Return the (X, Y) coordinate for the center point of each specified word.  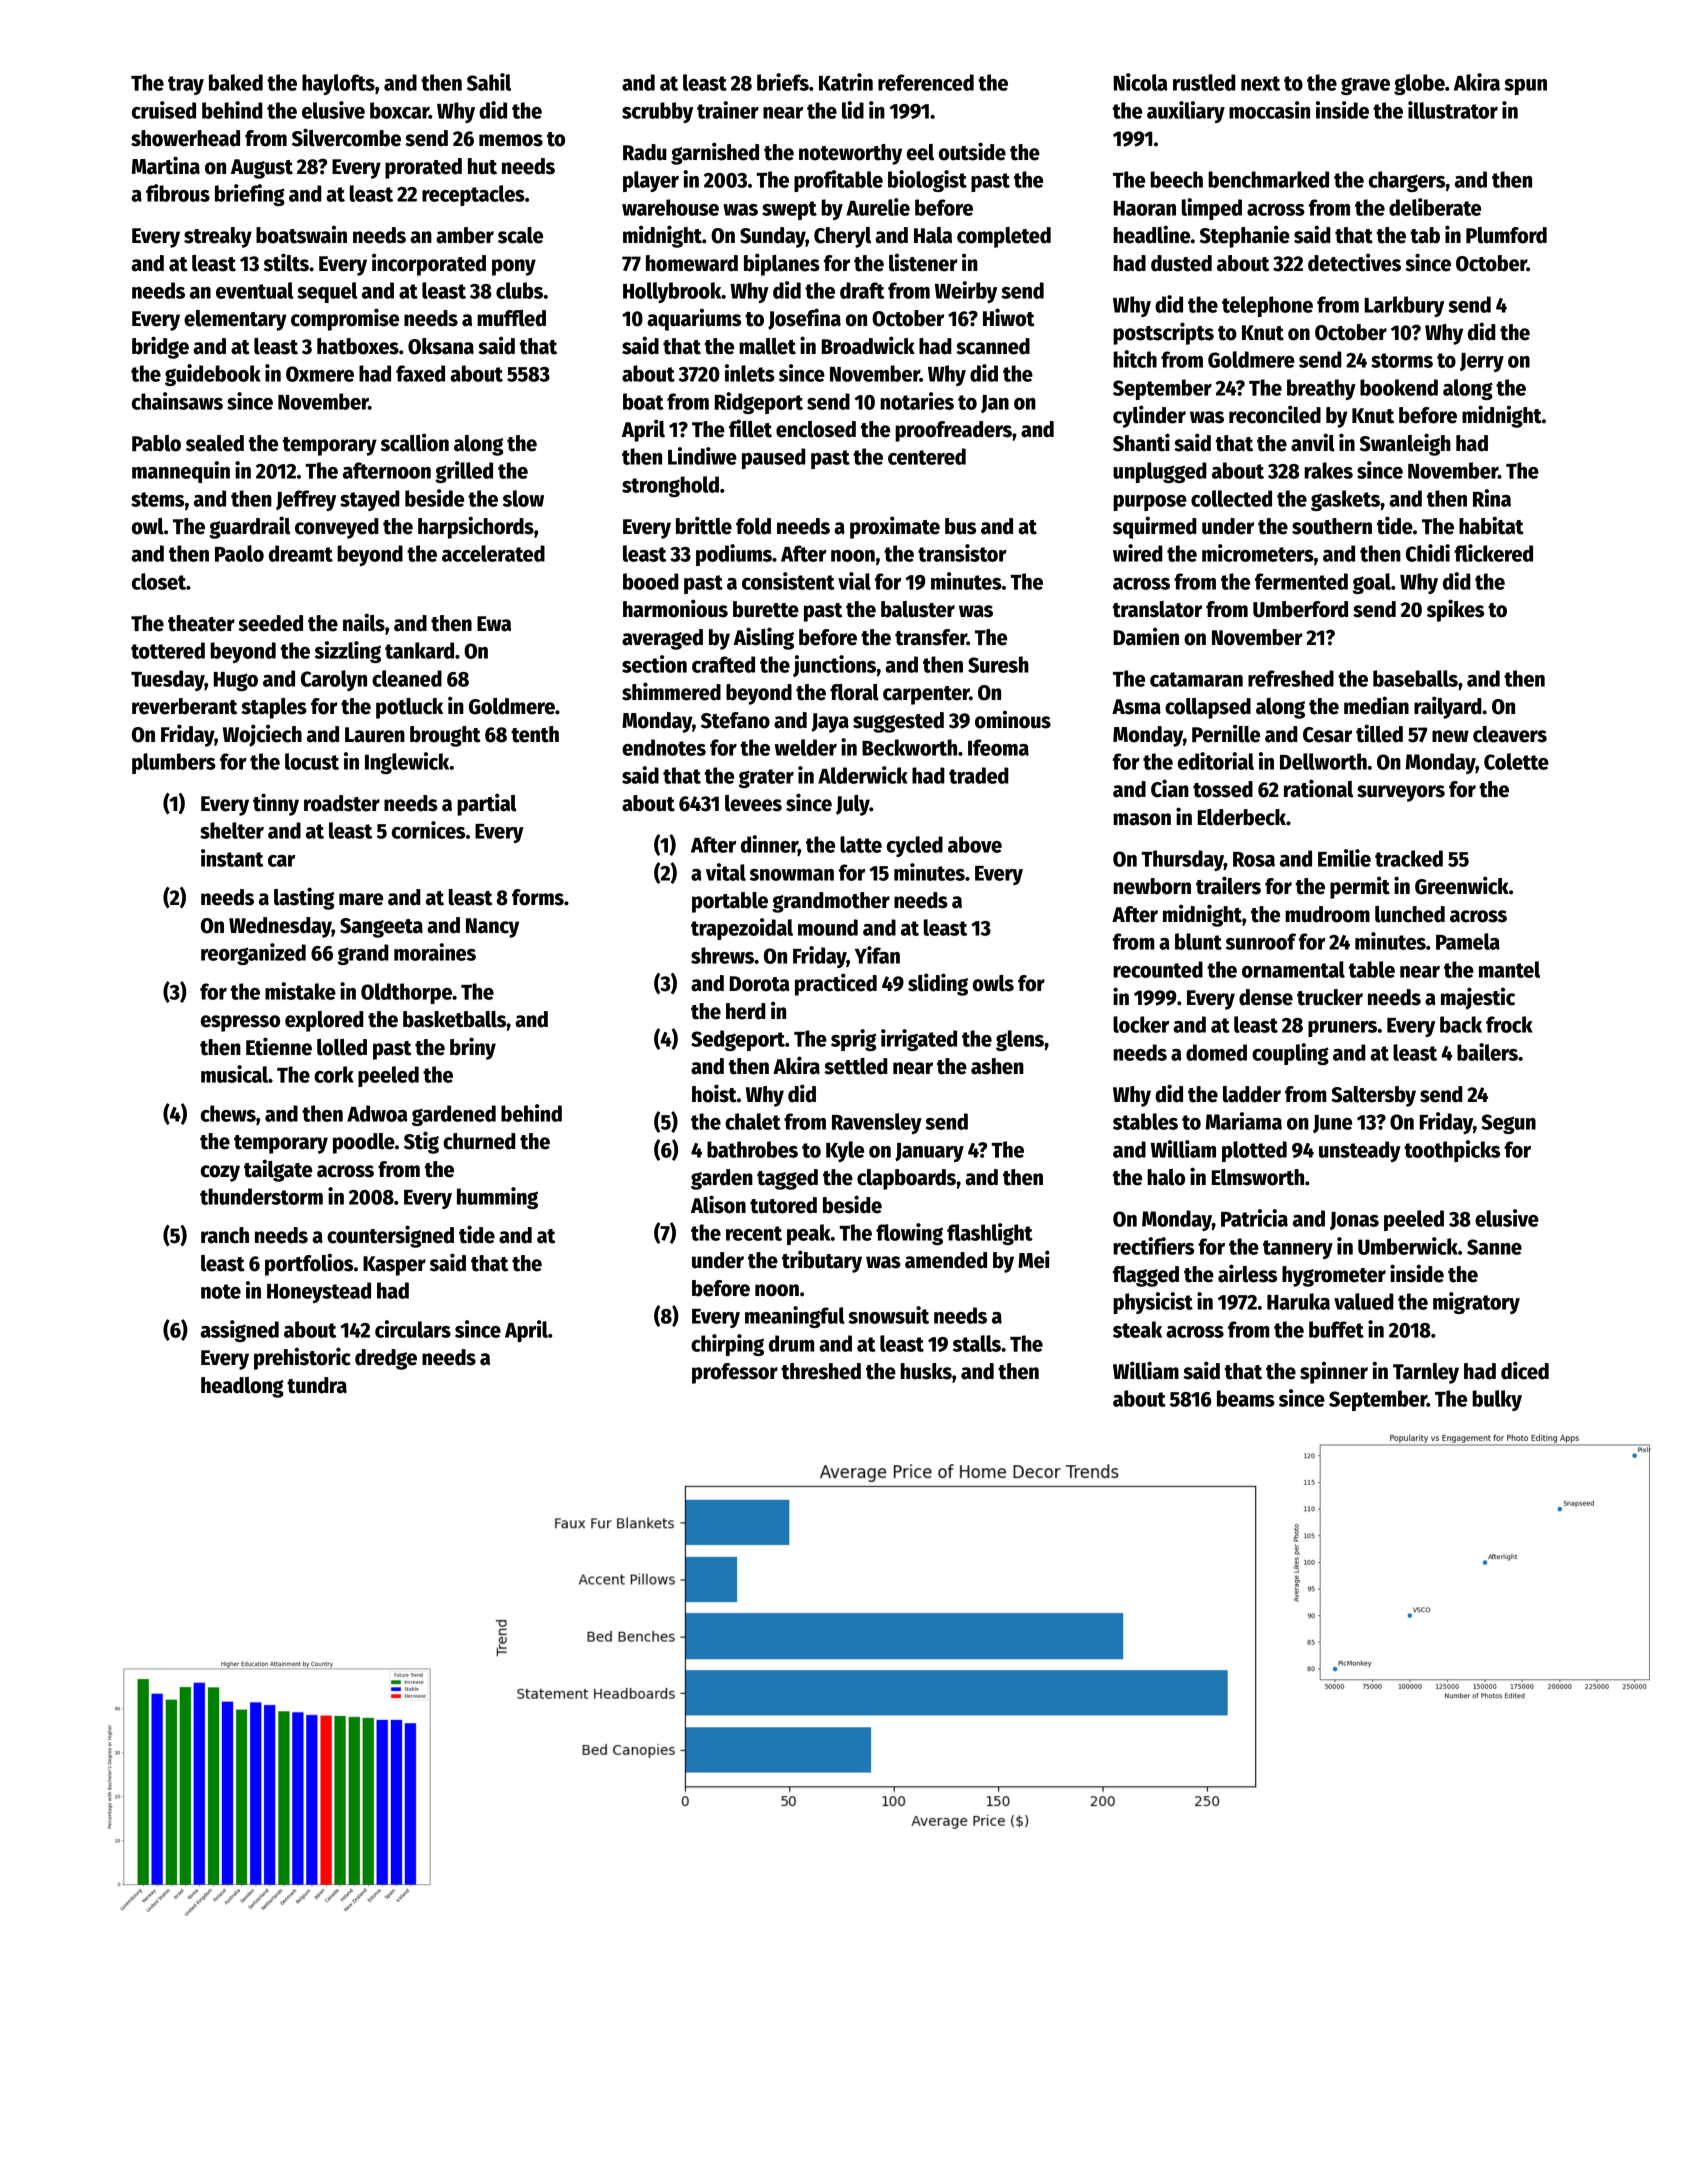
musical (234, 1074)
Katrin (846, 82)
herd (746, 1011)
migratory (1476, 1303)
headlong (242, 1387)
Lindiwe (702, 456)
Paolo (239, 553)
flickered (1493, 553)
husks (926, 1371)
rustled (1204, 82)
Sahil (489, 82)
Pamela (1468, 941)
